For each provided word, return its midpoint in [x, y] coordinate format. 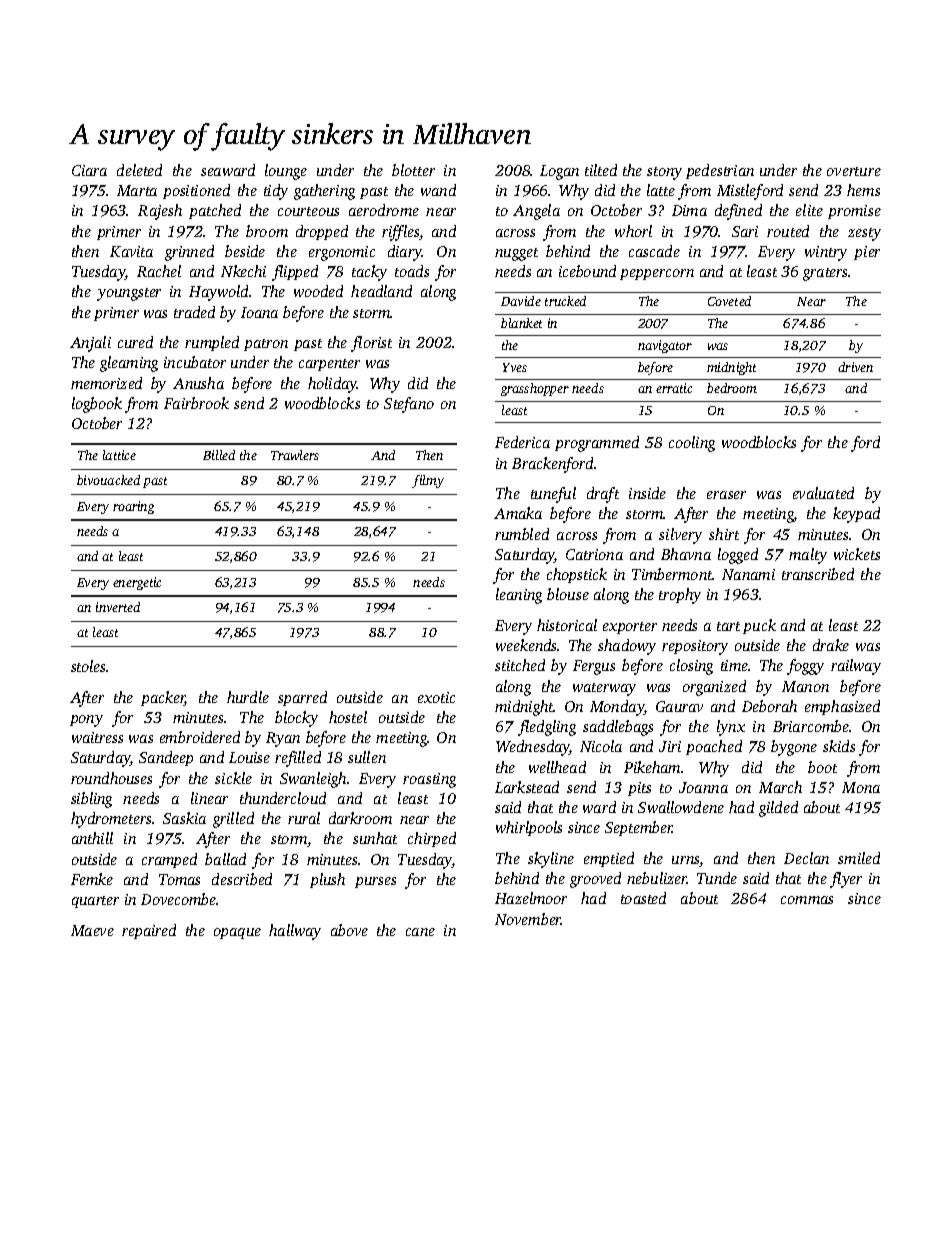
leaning [519, 596]
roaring [133, 507]
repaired [149, 931]
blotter [413, 170]
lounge [286, 172]
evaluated [823, 493]
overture [854, 171]
